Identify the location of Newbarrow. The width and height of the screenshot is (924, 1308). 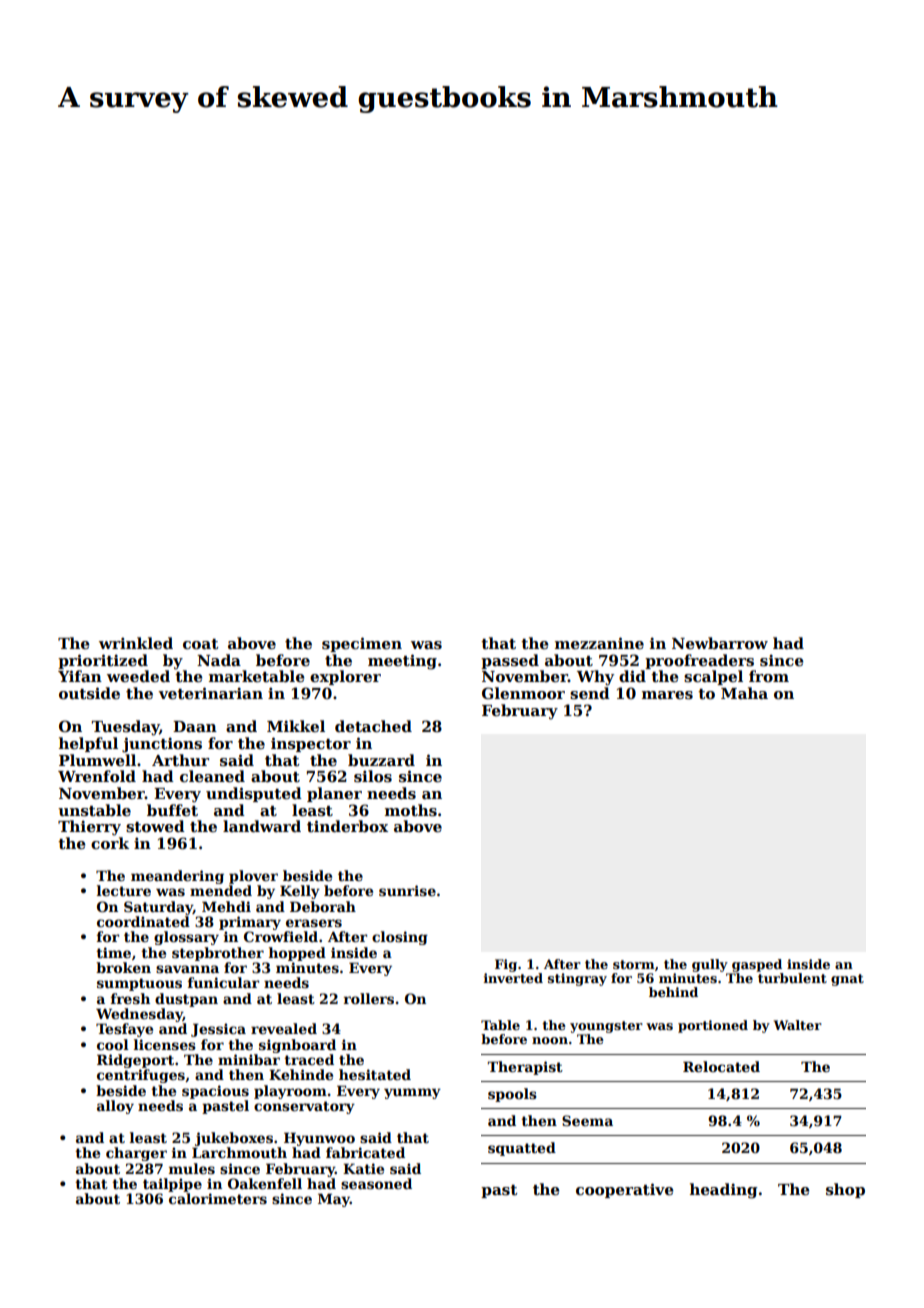
(720, 643).
